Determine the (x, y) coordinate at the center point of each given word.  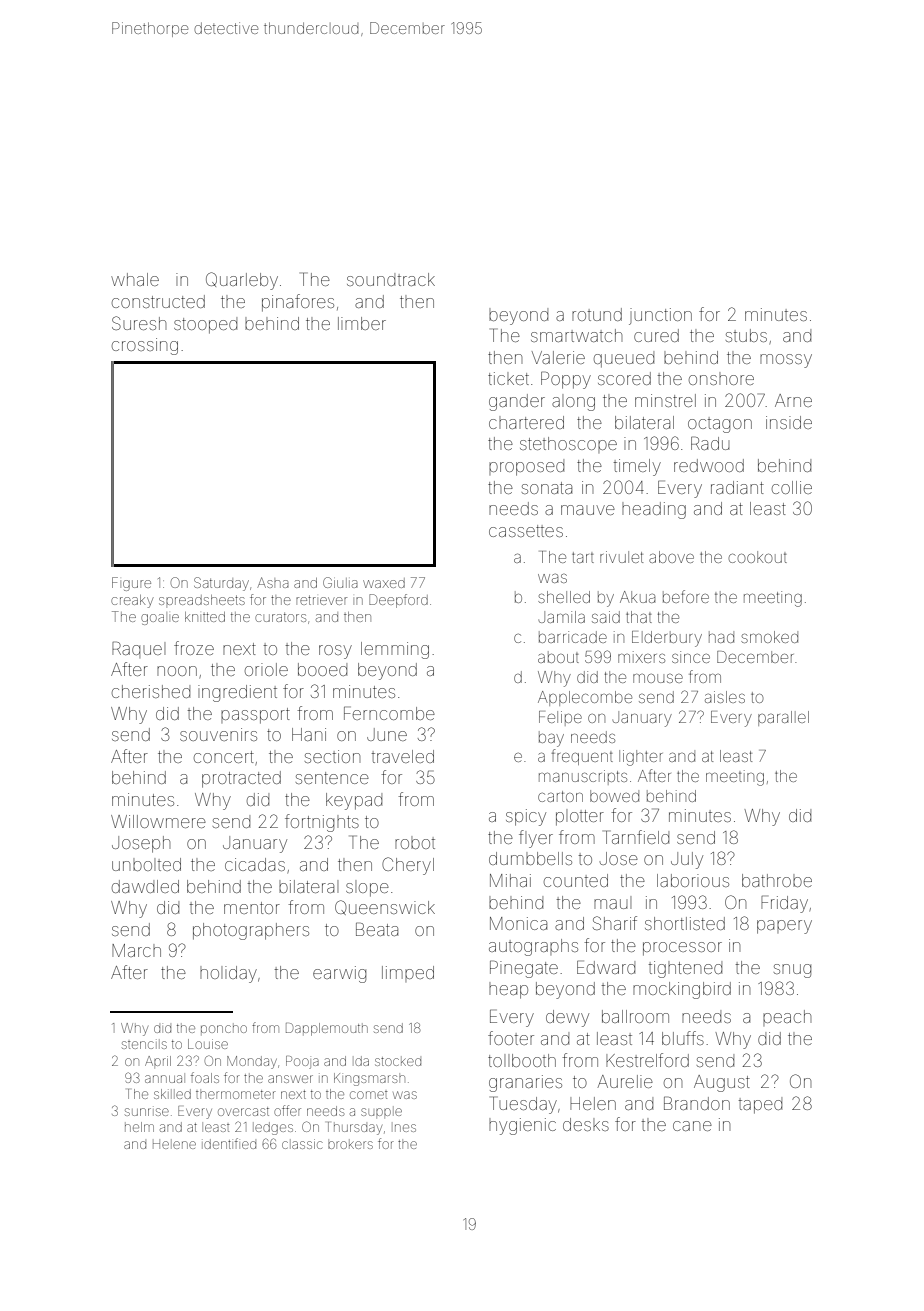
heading (654, 510)
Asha (273, 582)
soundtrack (391, 279)
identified (230, 1143)
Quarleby (242, 281)
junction (660, 316)
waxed (384, 583)
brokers (350, 1145)
